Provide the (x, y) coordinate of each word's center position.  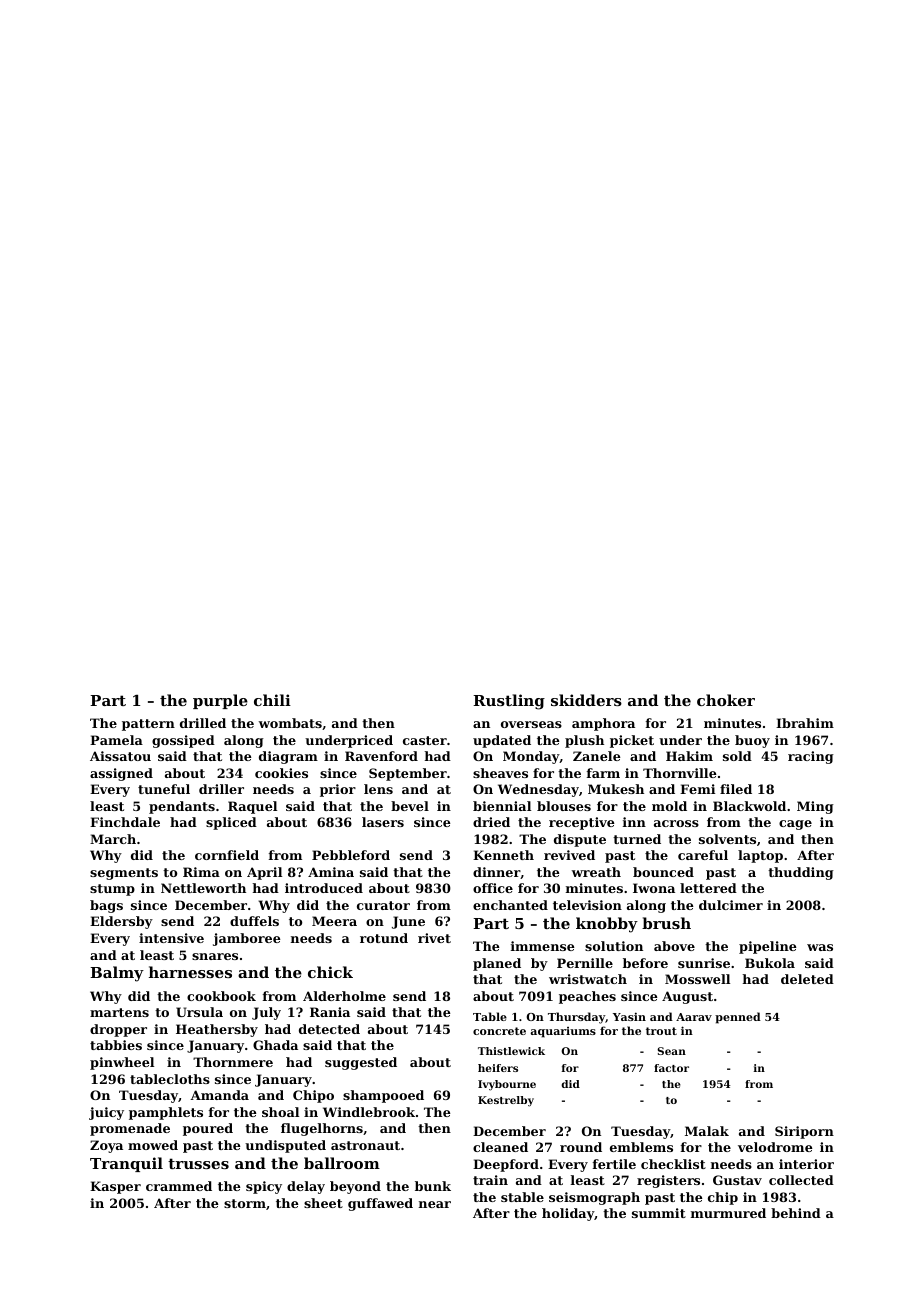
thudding (801, 873)
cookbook (221, 996)
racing (811, 757)
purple (220, 701)
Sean (671, 1051)
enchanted (510, 905)
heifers (498, 1068)
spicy (264, 1187)
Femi (697, 789)
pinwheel (122, 1063)
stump (112, 890)
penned (738, 1018)
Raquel (252, 807)
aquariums (563, 1032)
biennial (502, 806)
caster (425, 740)
